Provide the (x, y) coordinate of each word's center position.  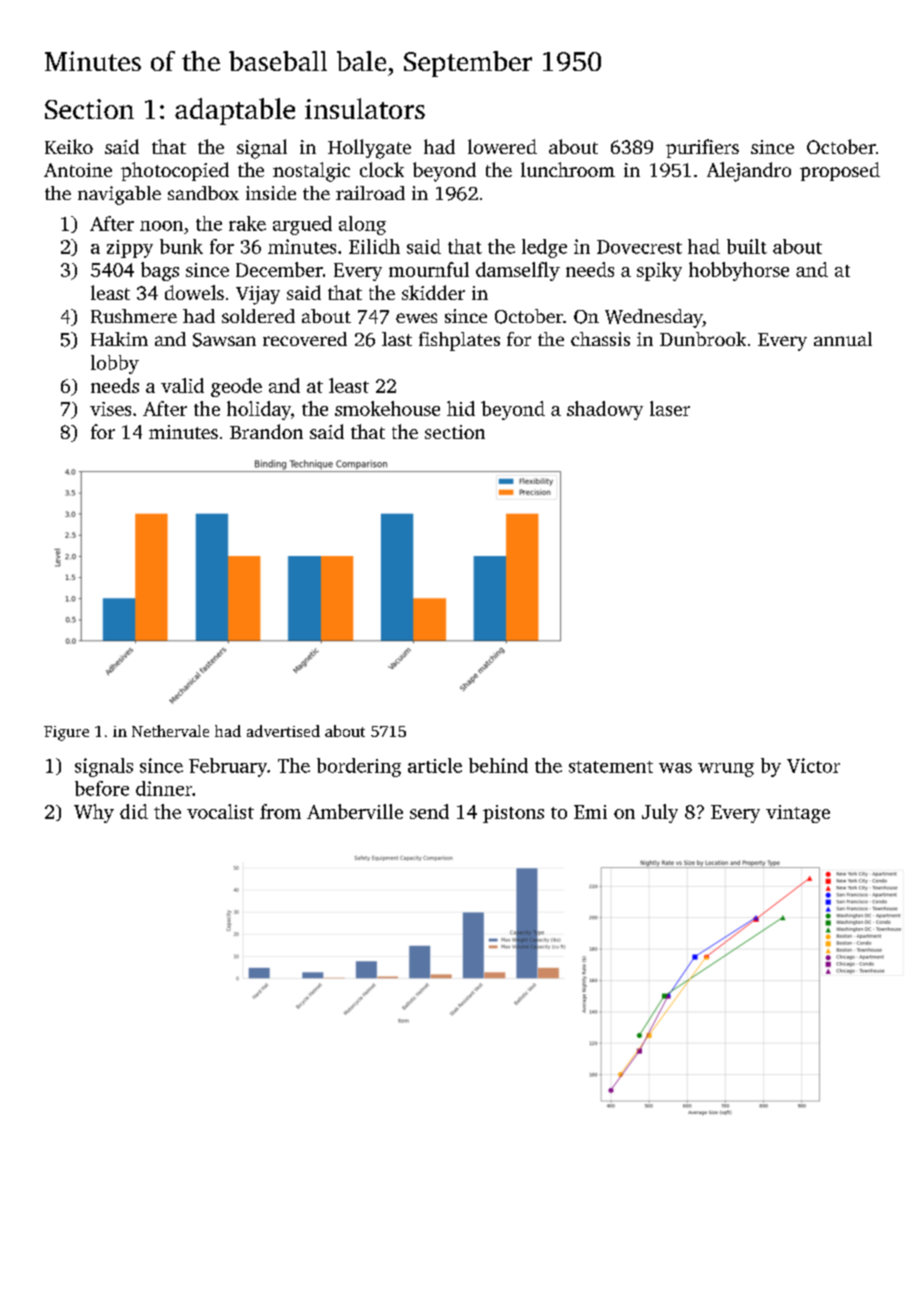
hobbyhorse (739, 271)
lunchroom (568, 169)
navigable (119, 195)
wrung (726, 770)
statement (611, 767)
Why (94, 813)
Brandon (266, 431)
